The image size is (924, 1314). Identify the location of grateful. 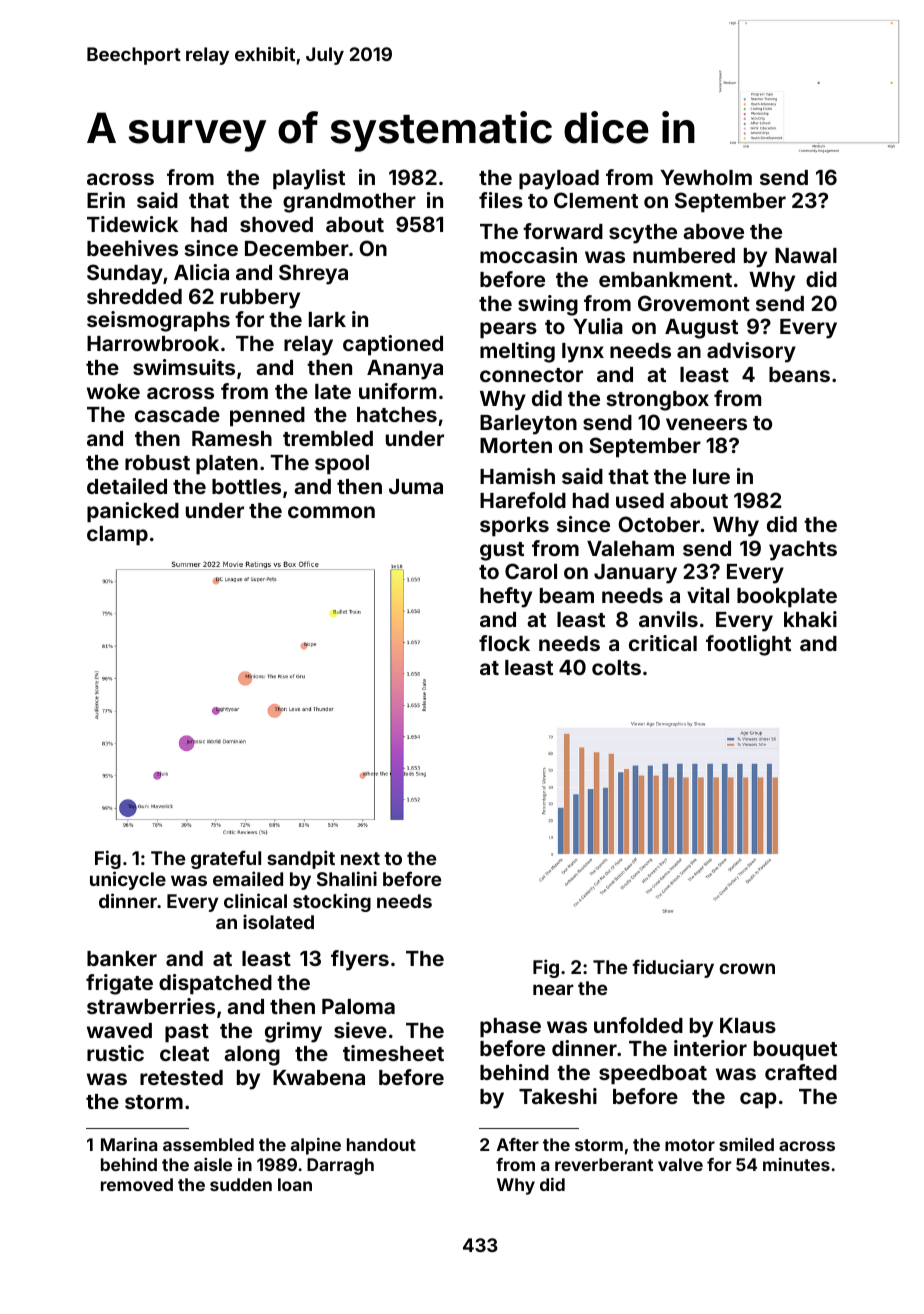
(226, 859).
